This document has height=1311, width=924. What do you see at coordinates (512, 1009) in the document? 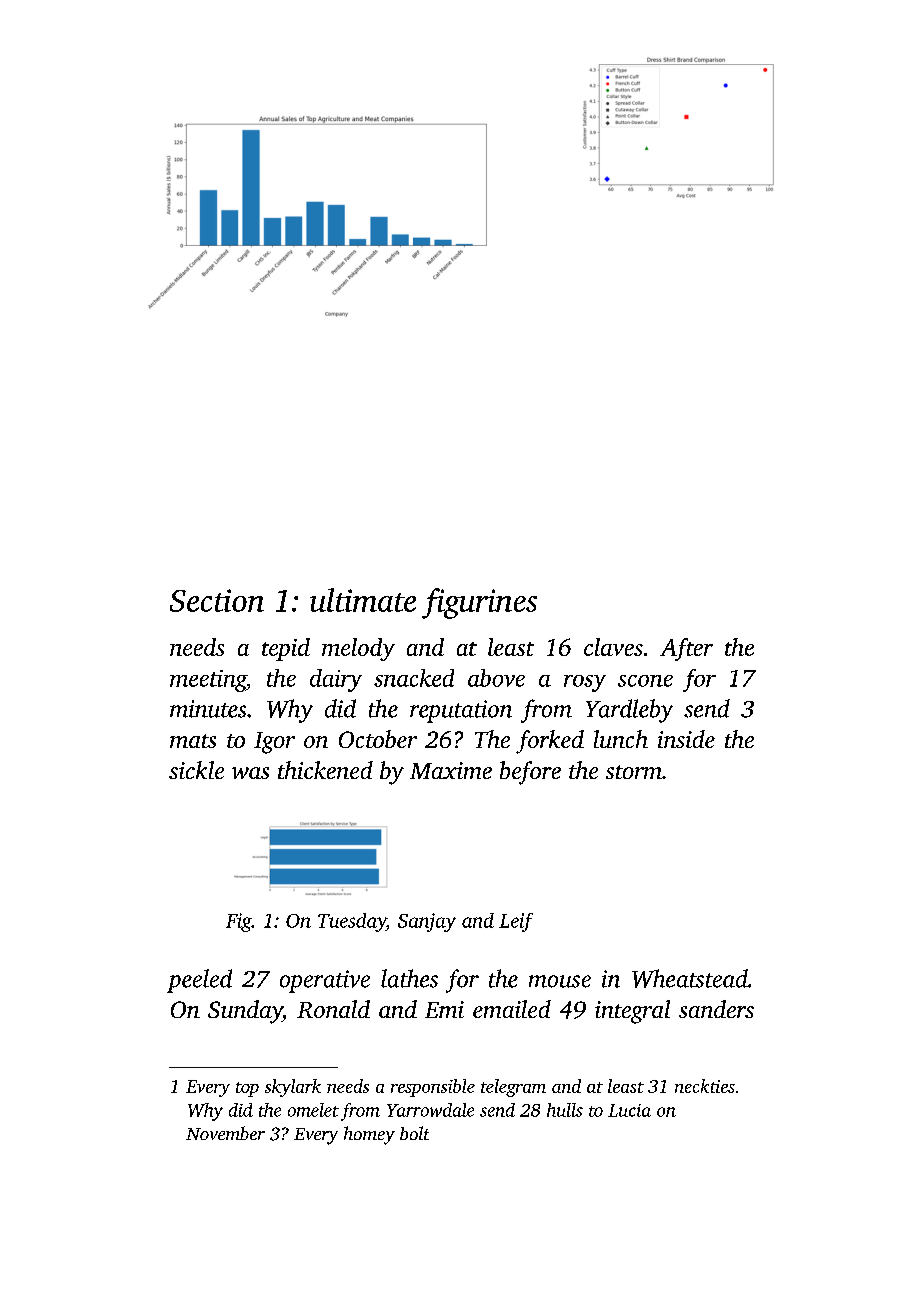
I see `emailed` at bounding box center [512, 1009].
